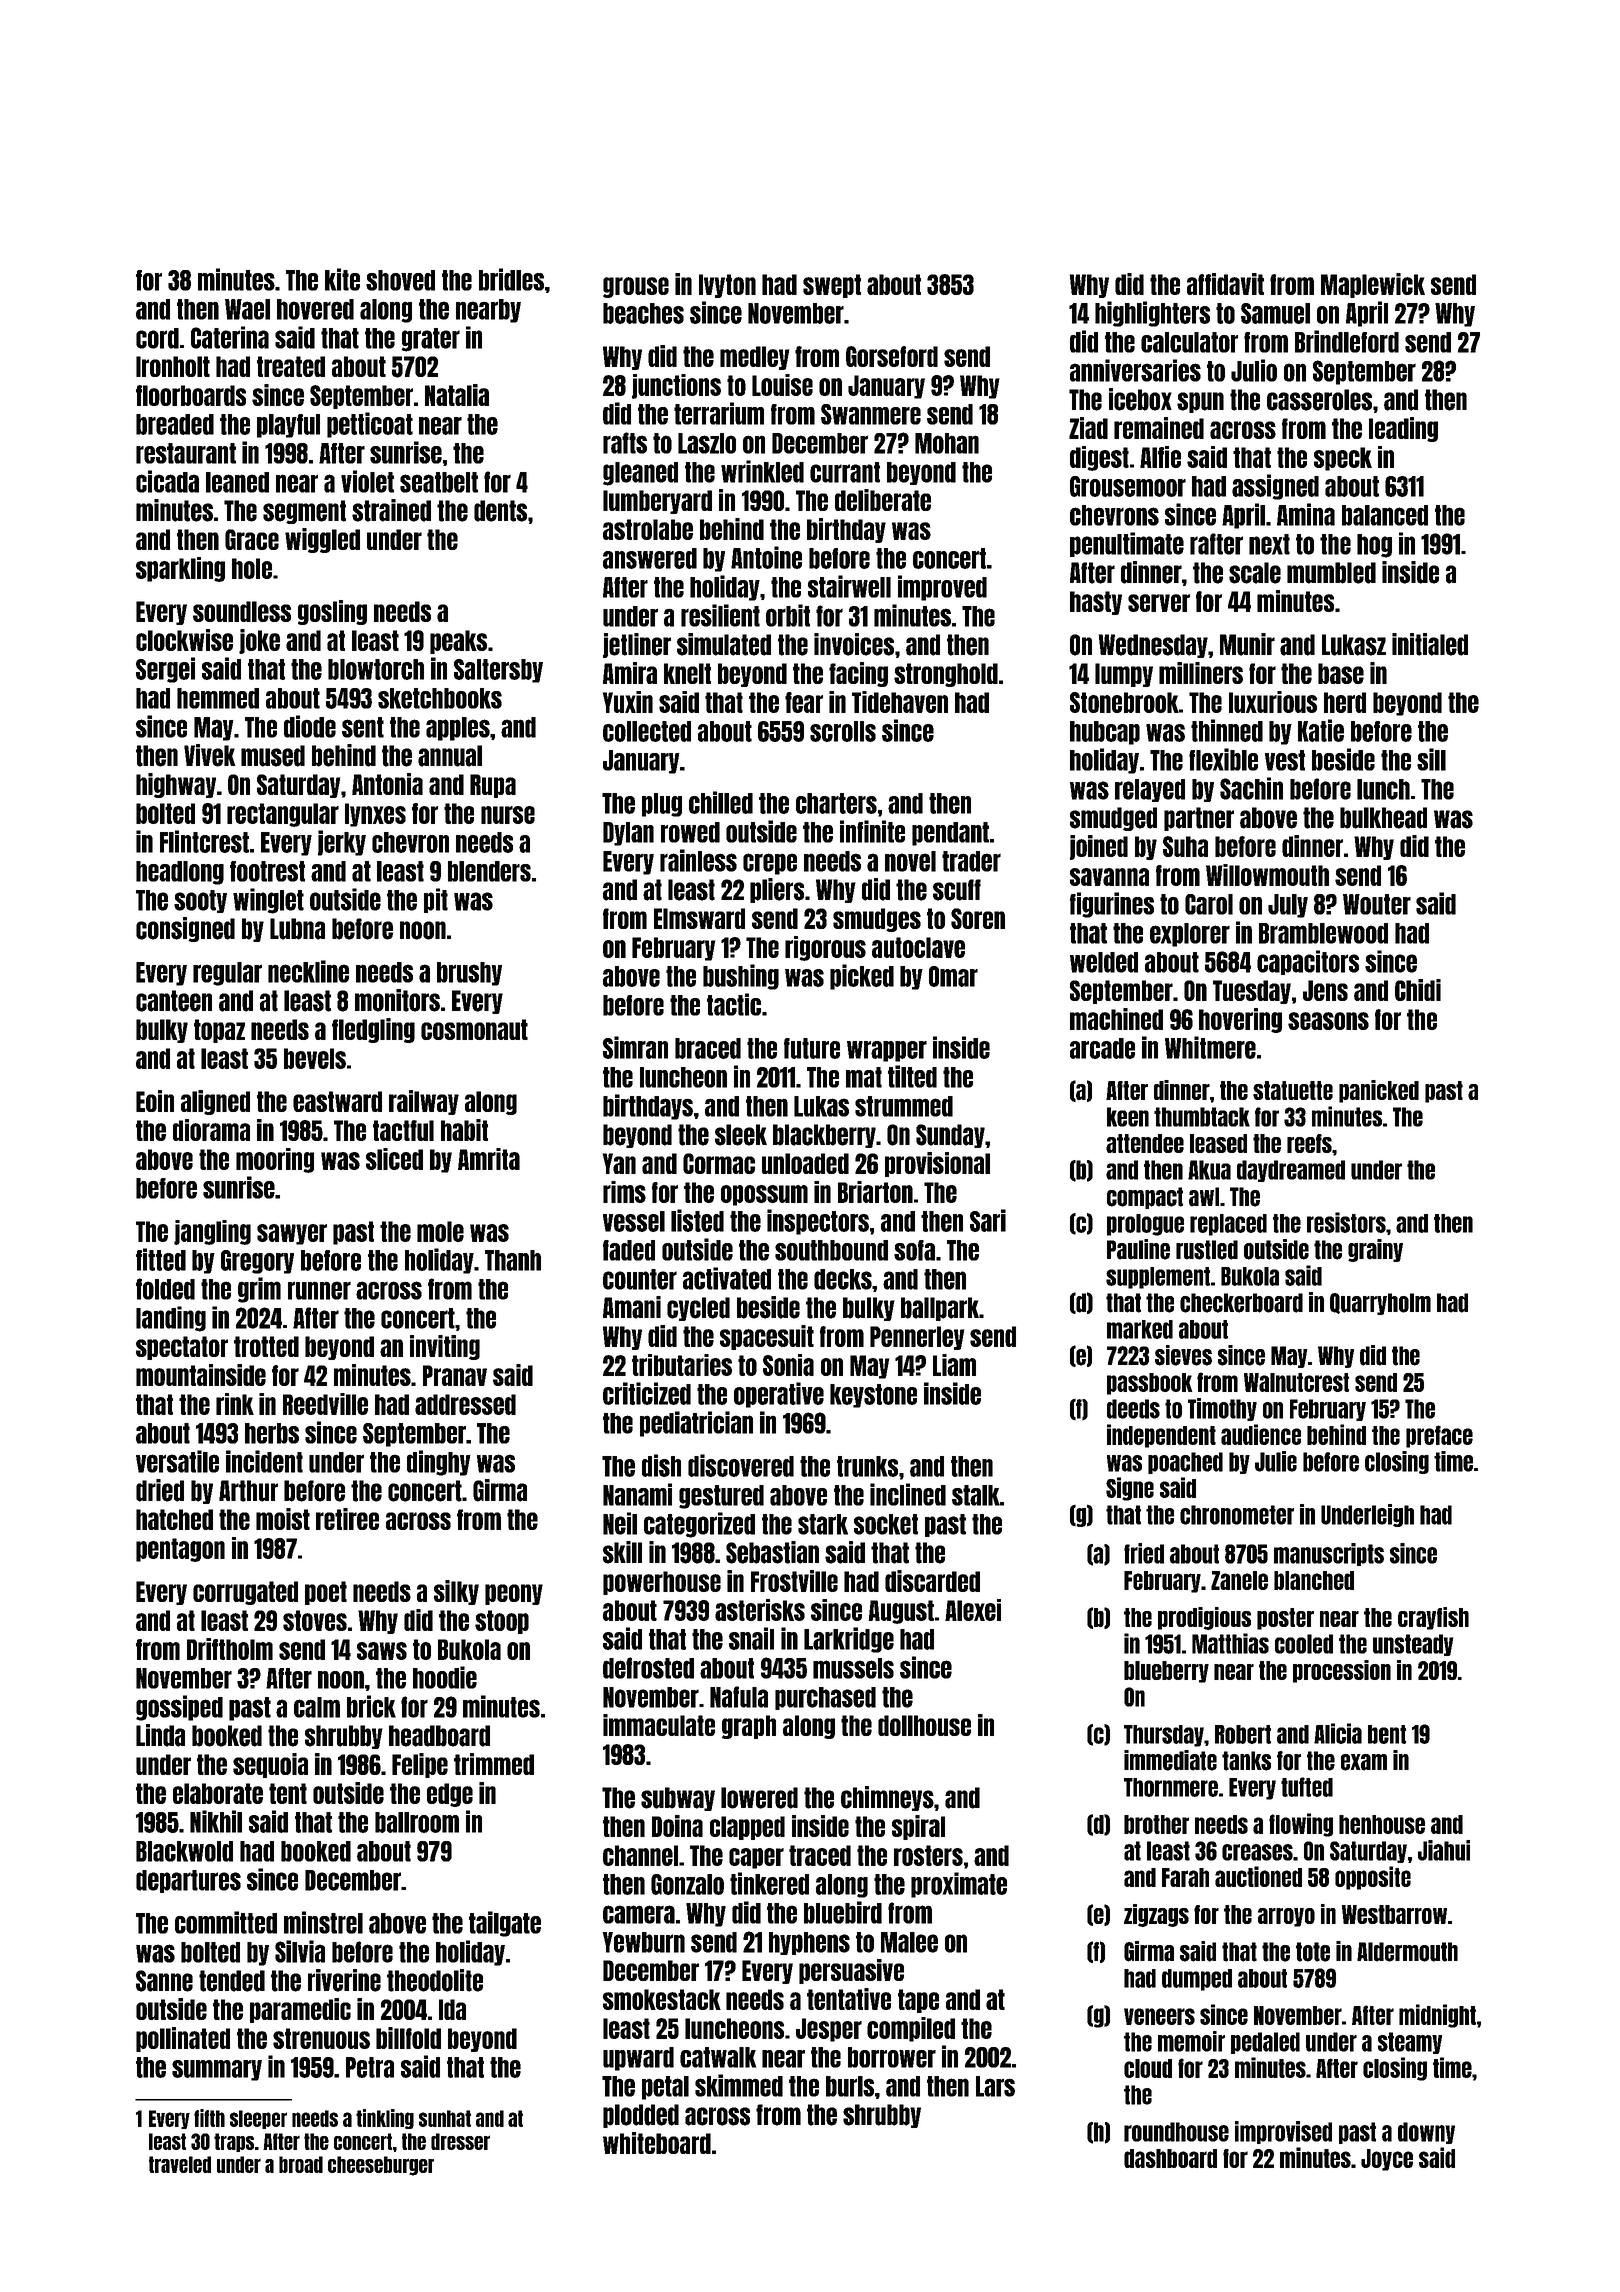  What do you see at coordinates (1380, 1304) in the image?
I see `Quarryholm` at bounding box center [1380, 1304].
